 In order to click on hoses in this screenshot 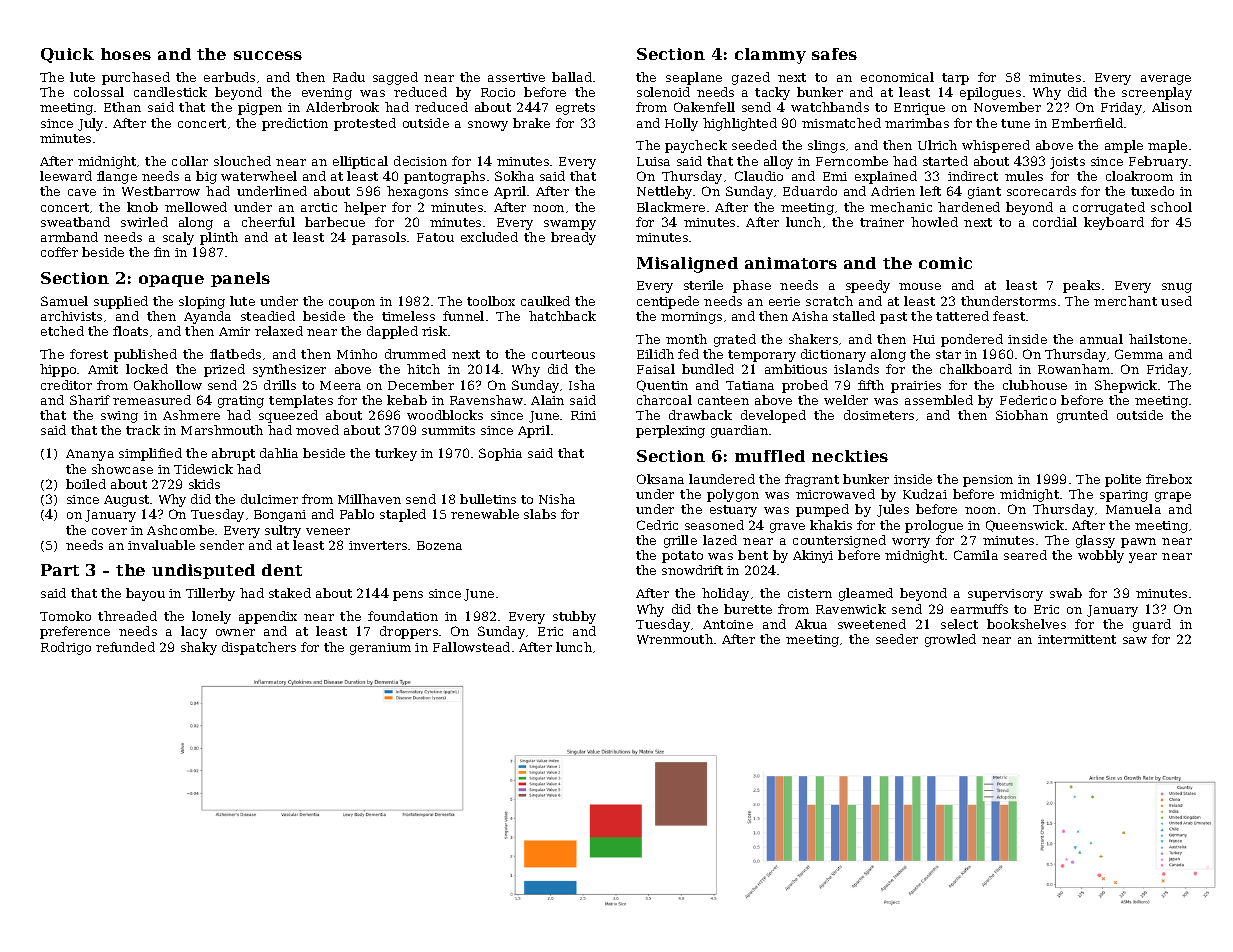, I will do `click(126, 54)`.
